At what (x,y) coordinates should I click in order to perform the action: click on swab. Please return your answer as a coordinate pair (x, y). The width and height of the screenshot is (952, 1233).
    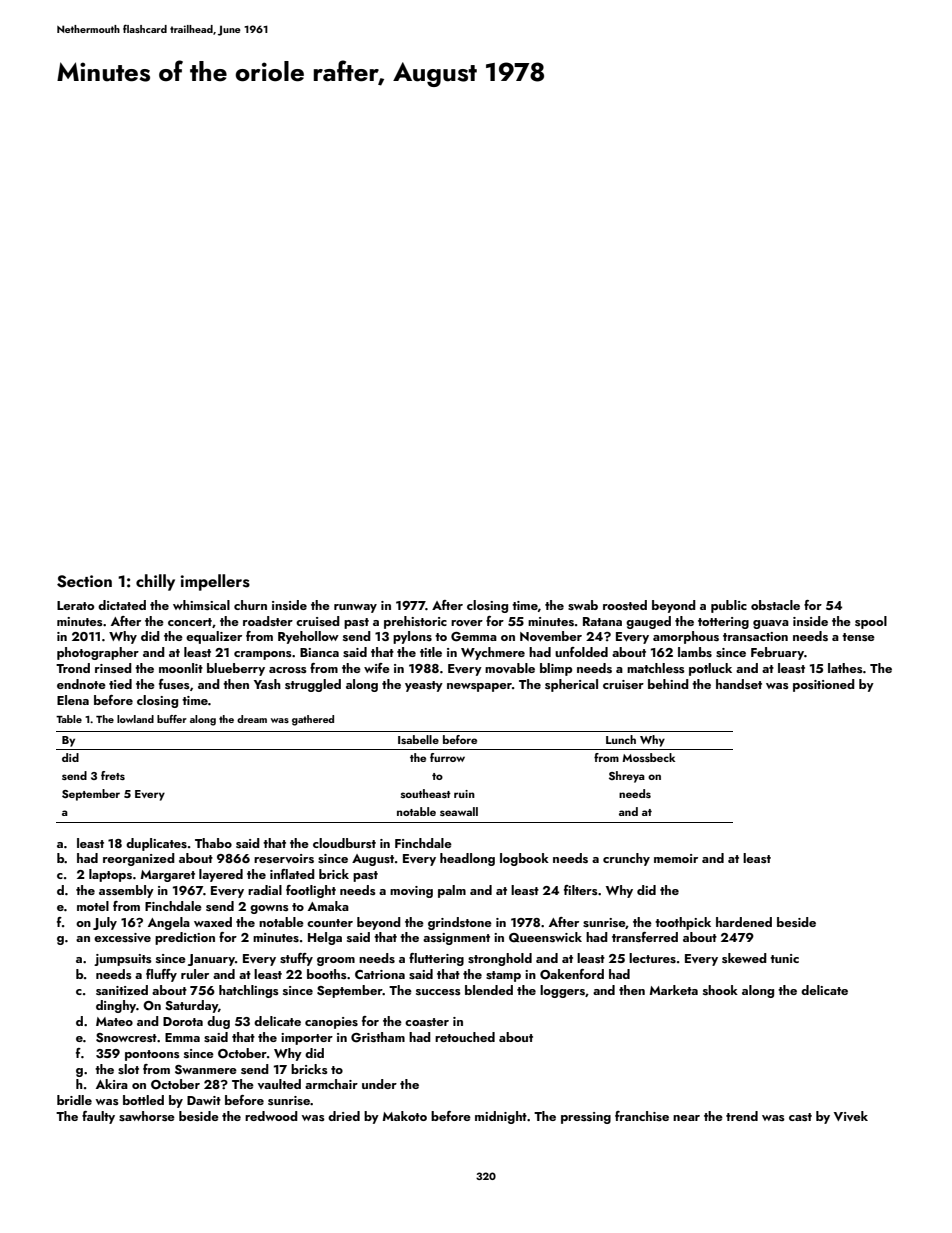
    Looking at the image, I should click on (583, 605).
